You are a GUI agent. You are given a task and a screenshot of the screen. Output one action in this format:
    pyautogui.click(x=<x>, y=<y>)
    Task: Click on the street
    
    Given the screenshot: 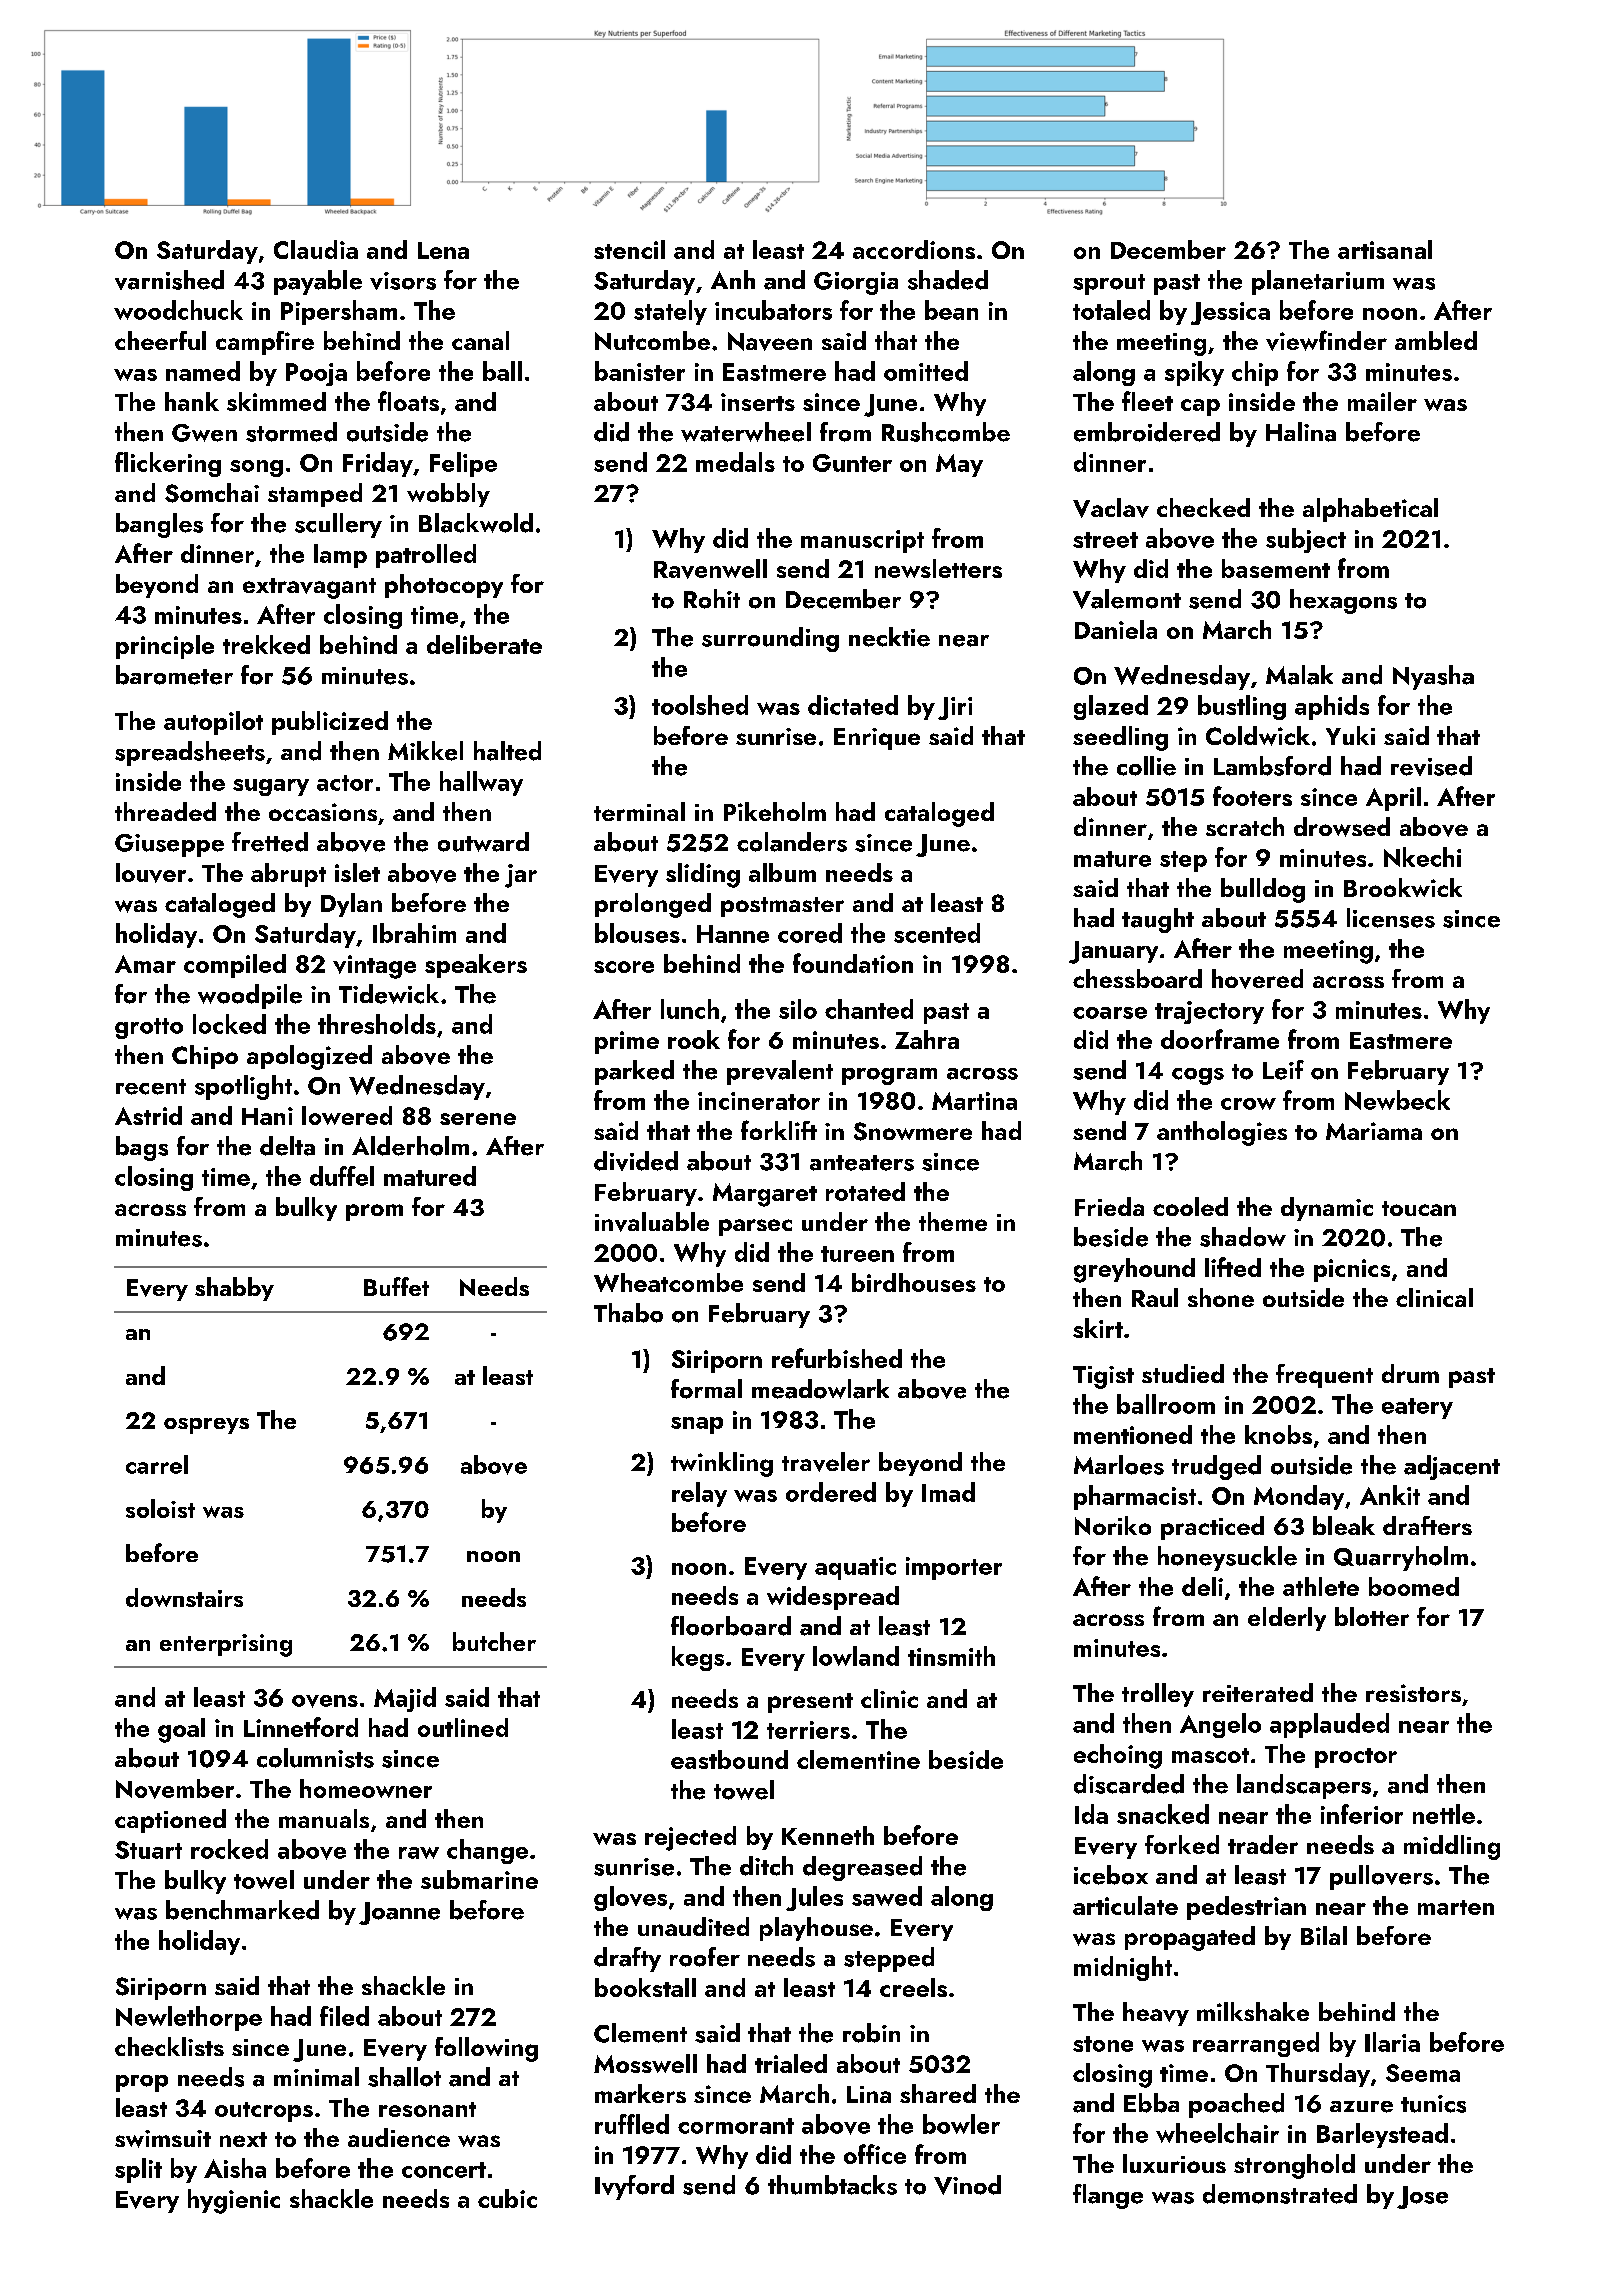 What is the action you would take?
    pyautogui.click(x=1105, y=540)
